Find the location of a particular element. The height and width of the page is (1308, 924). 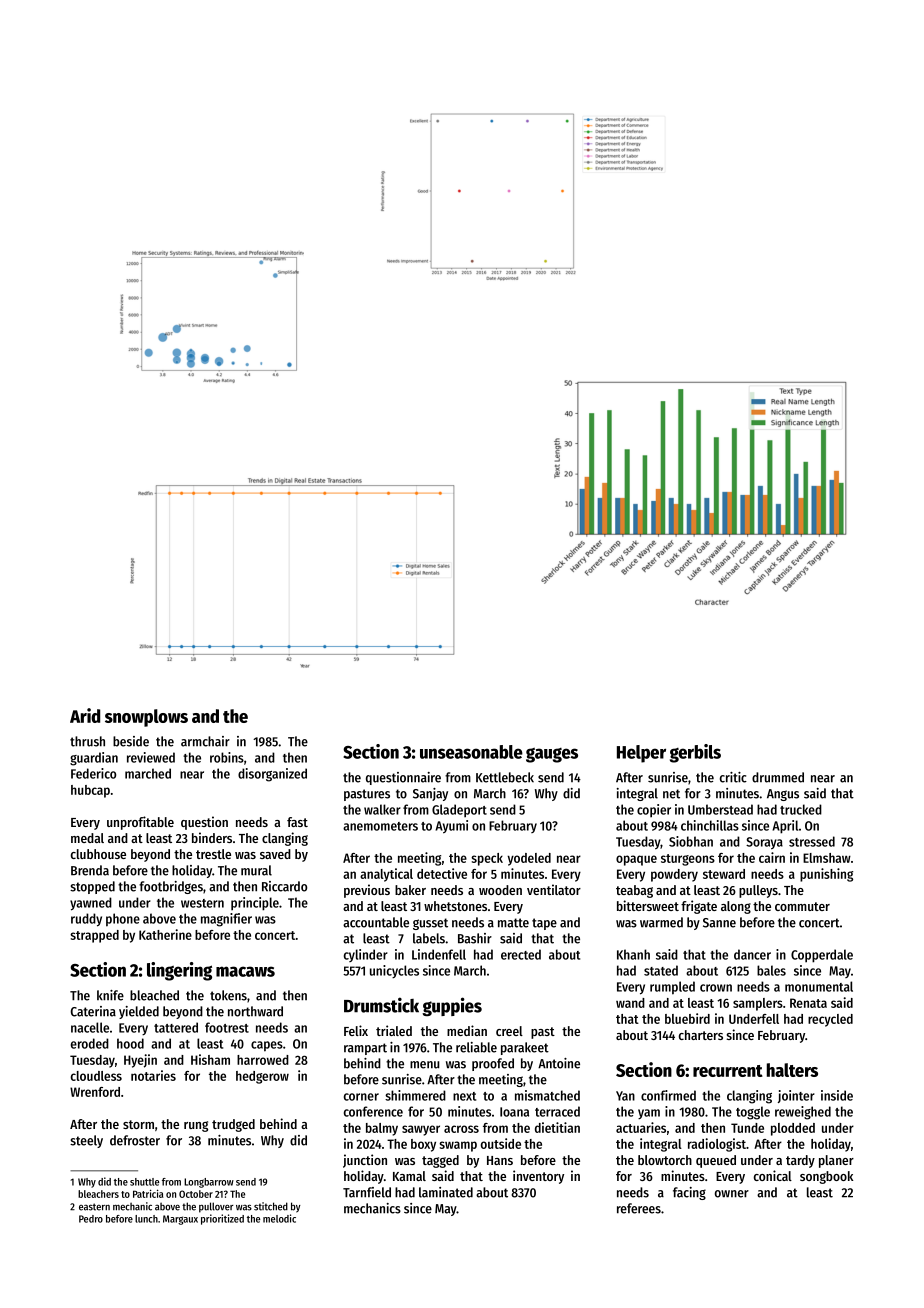

steward is located at coordinates (724, 874).
